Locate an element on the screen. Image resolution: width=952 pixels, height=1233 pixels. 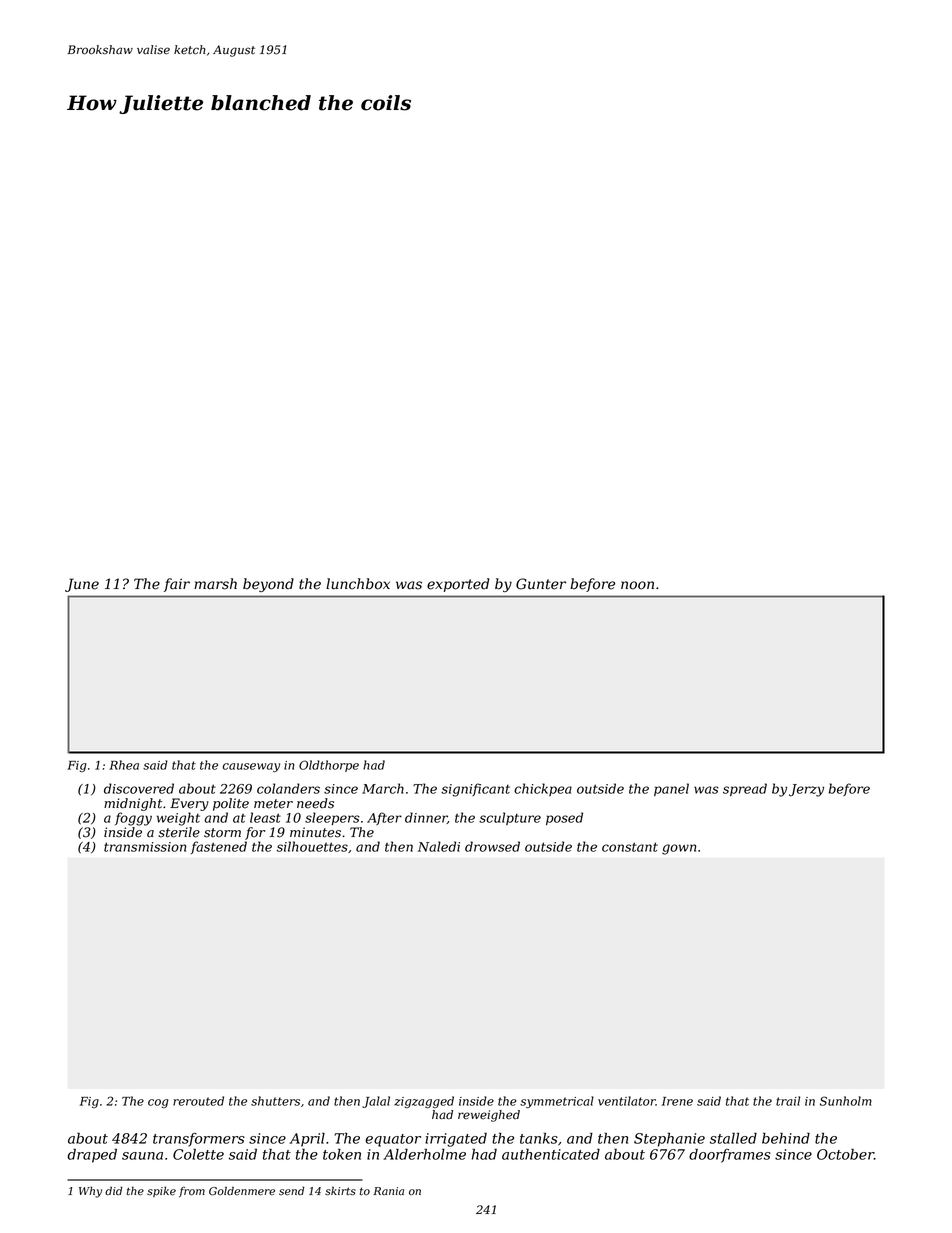
causeway is located at coordinates (251, 767).
